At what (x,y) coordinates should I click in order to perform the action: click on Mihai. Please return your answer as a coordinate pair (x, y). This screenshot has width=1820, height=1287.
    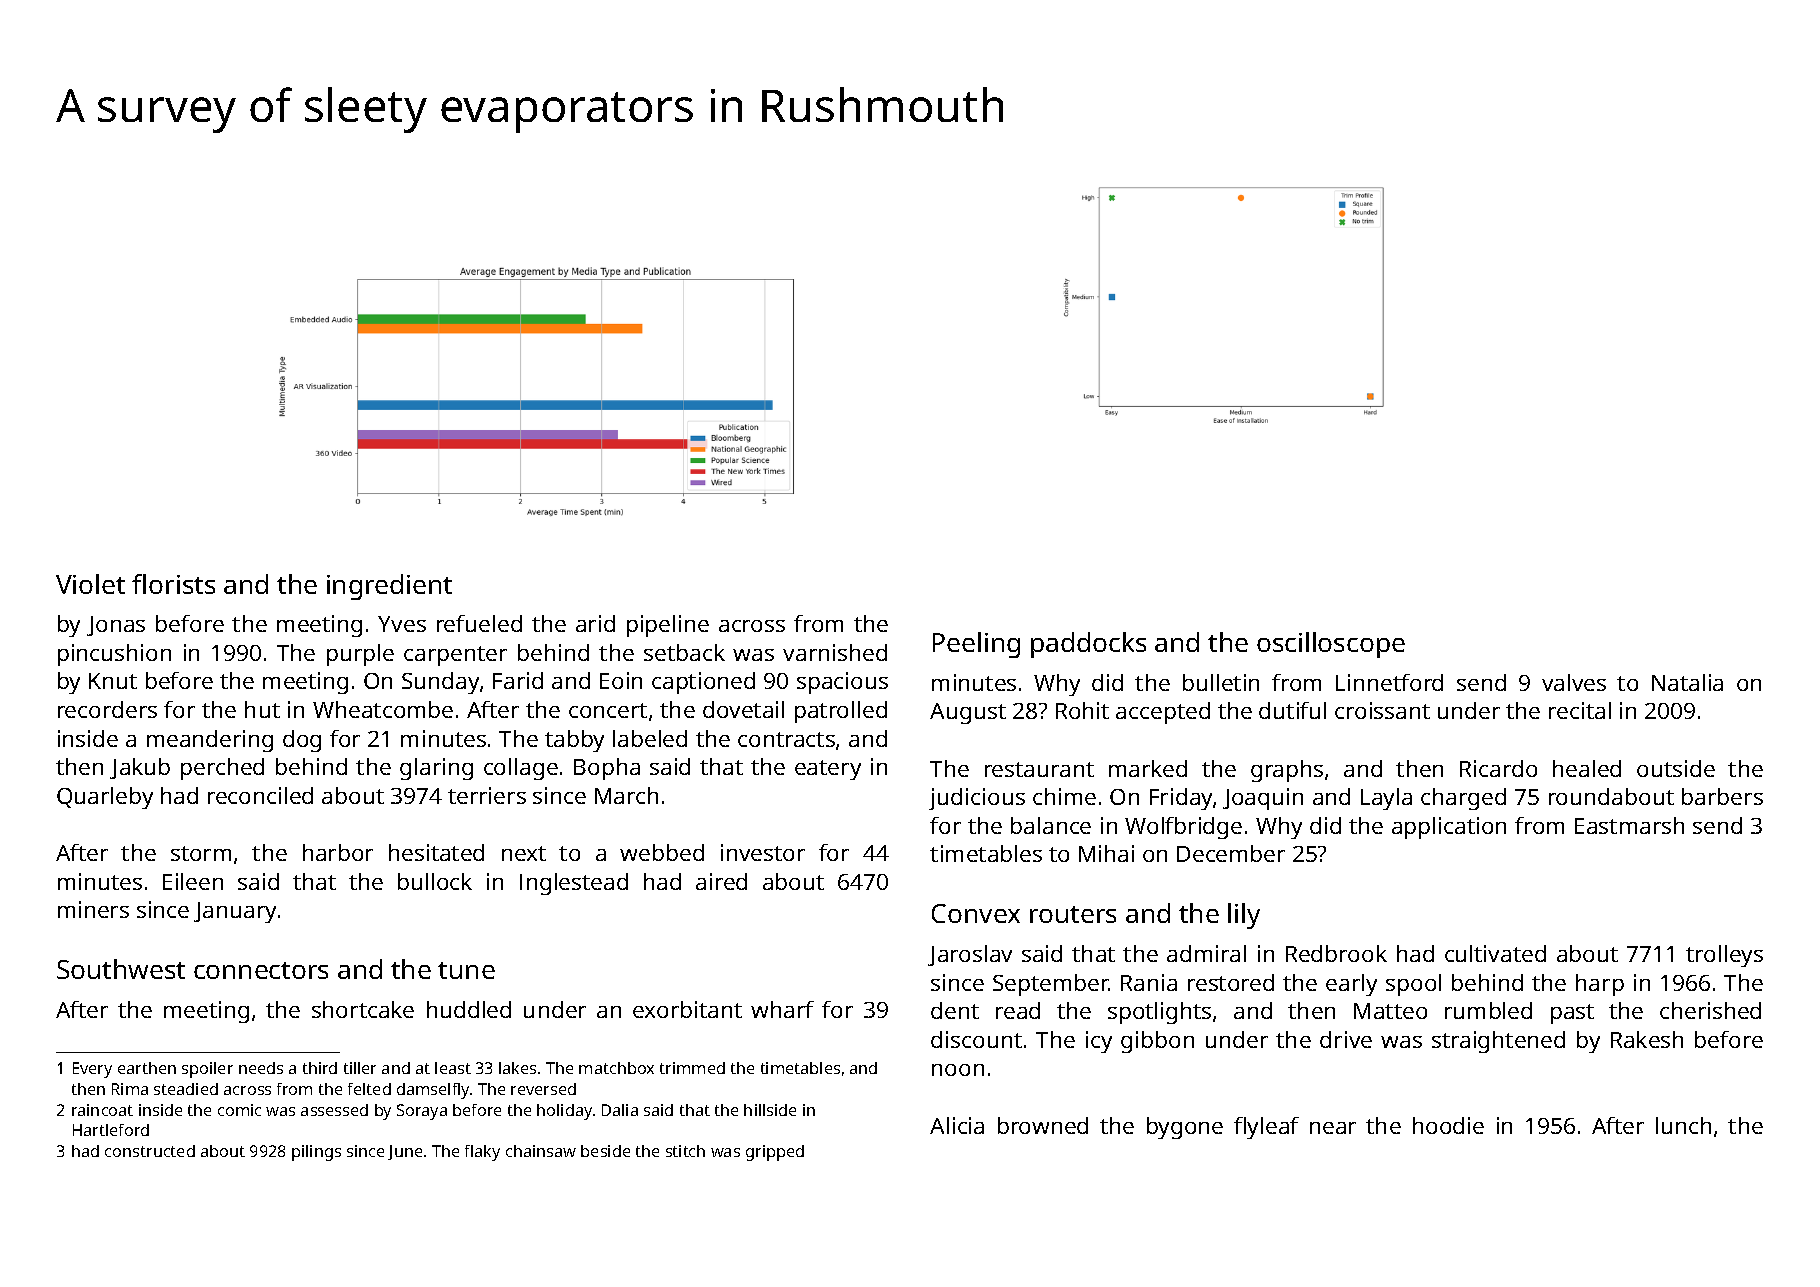
    Looking at the image, I should click on (1106, 853).
